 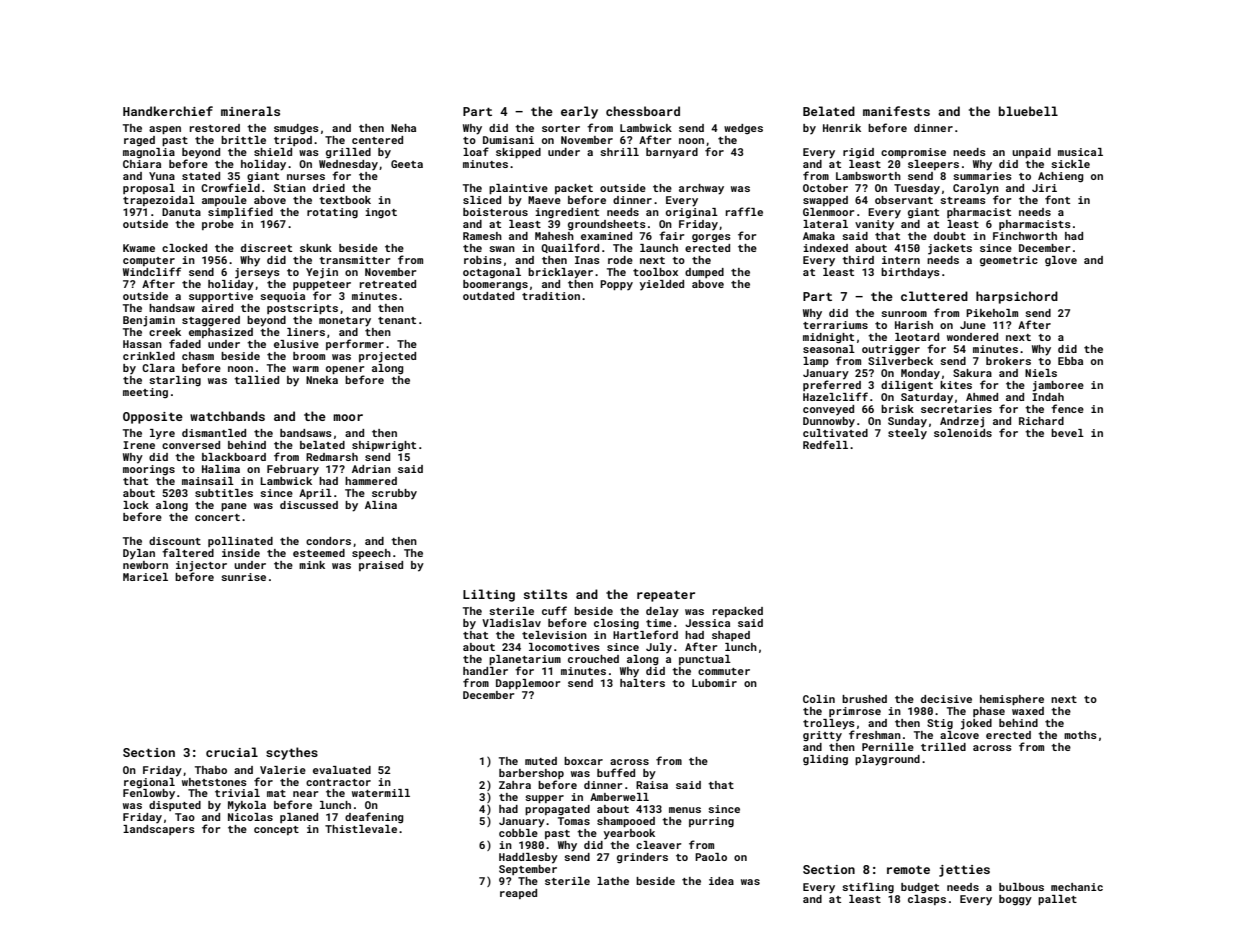 I want to click on Tao, so click(x=185, y=817).
